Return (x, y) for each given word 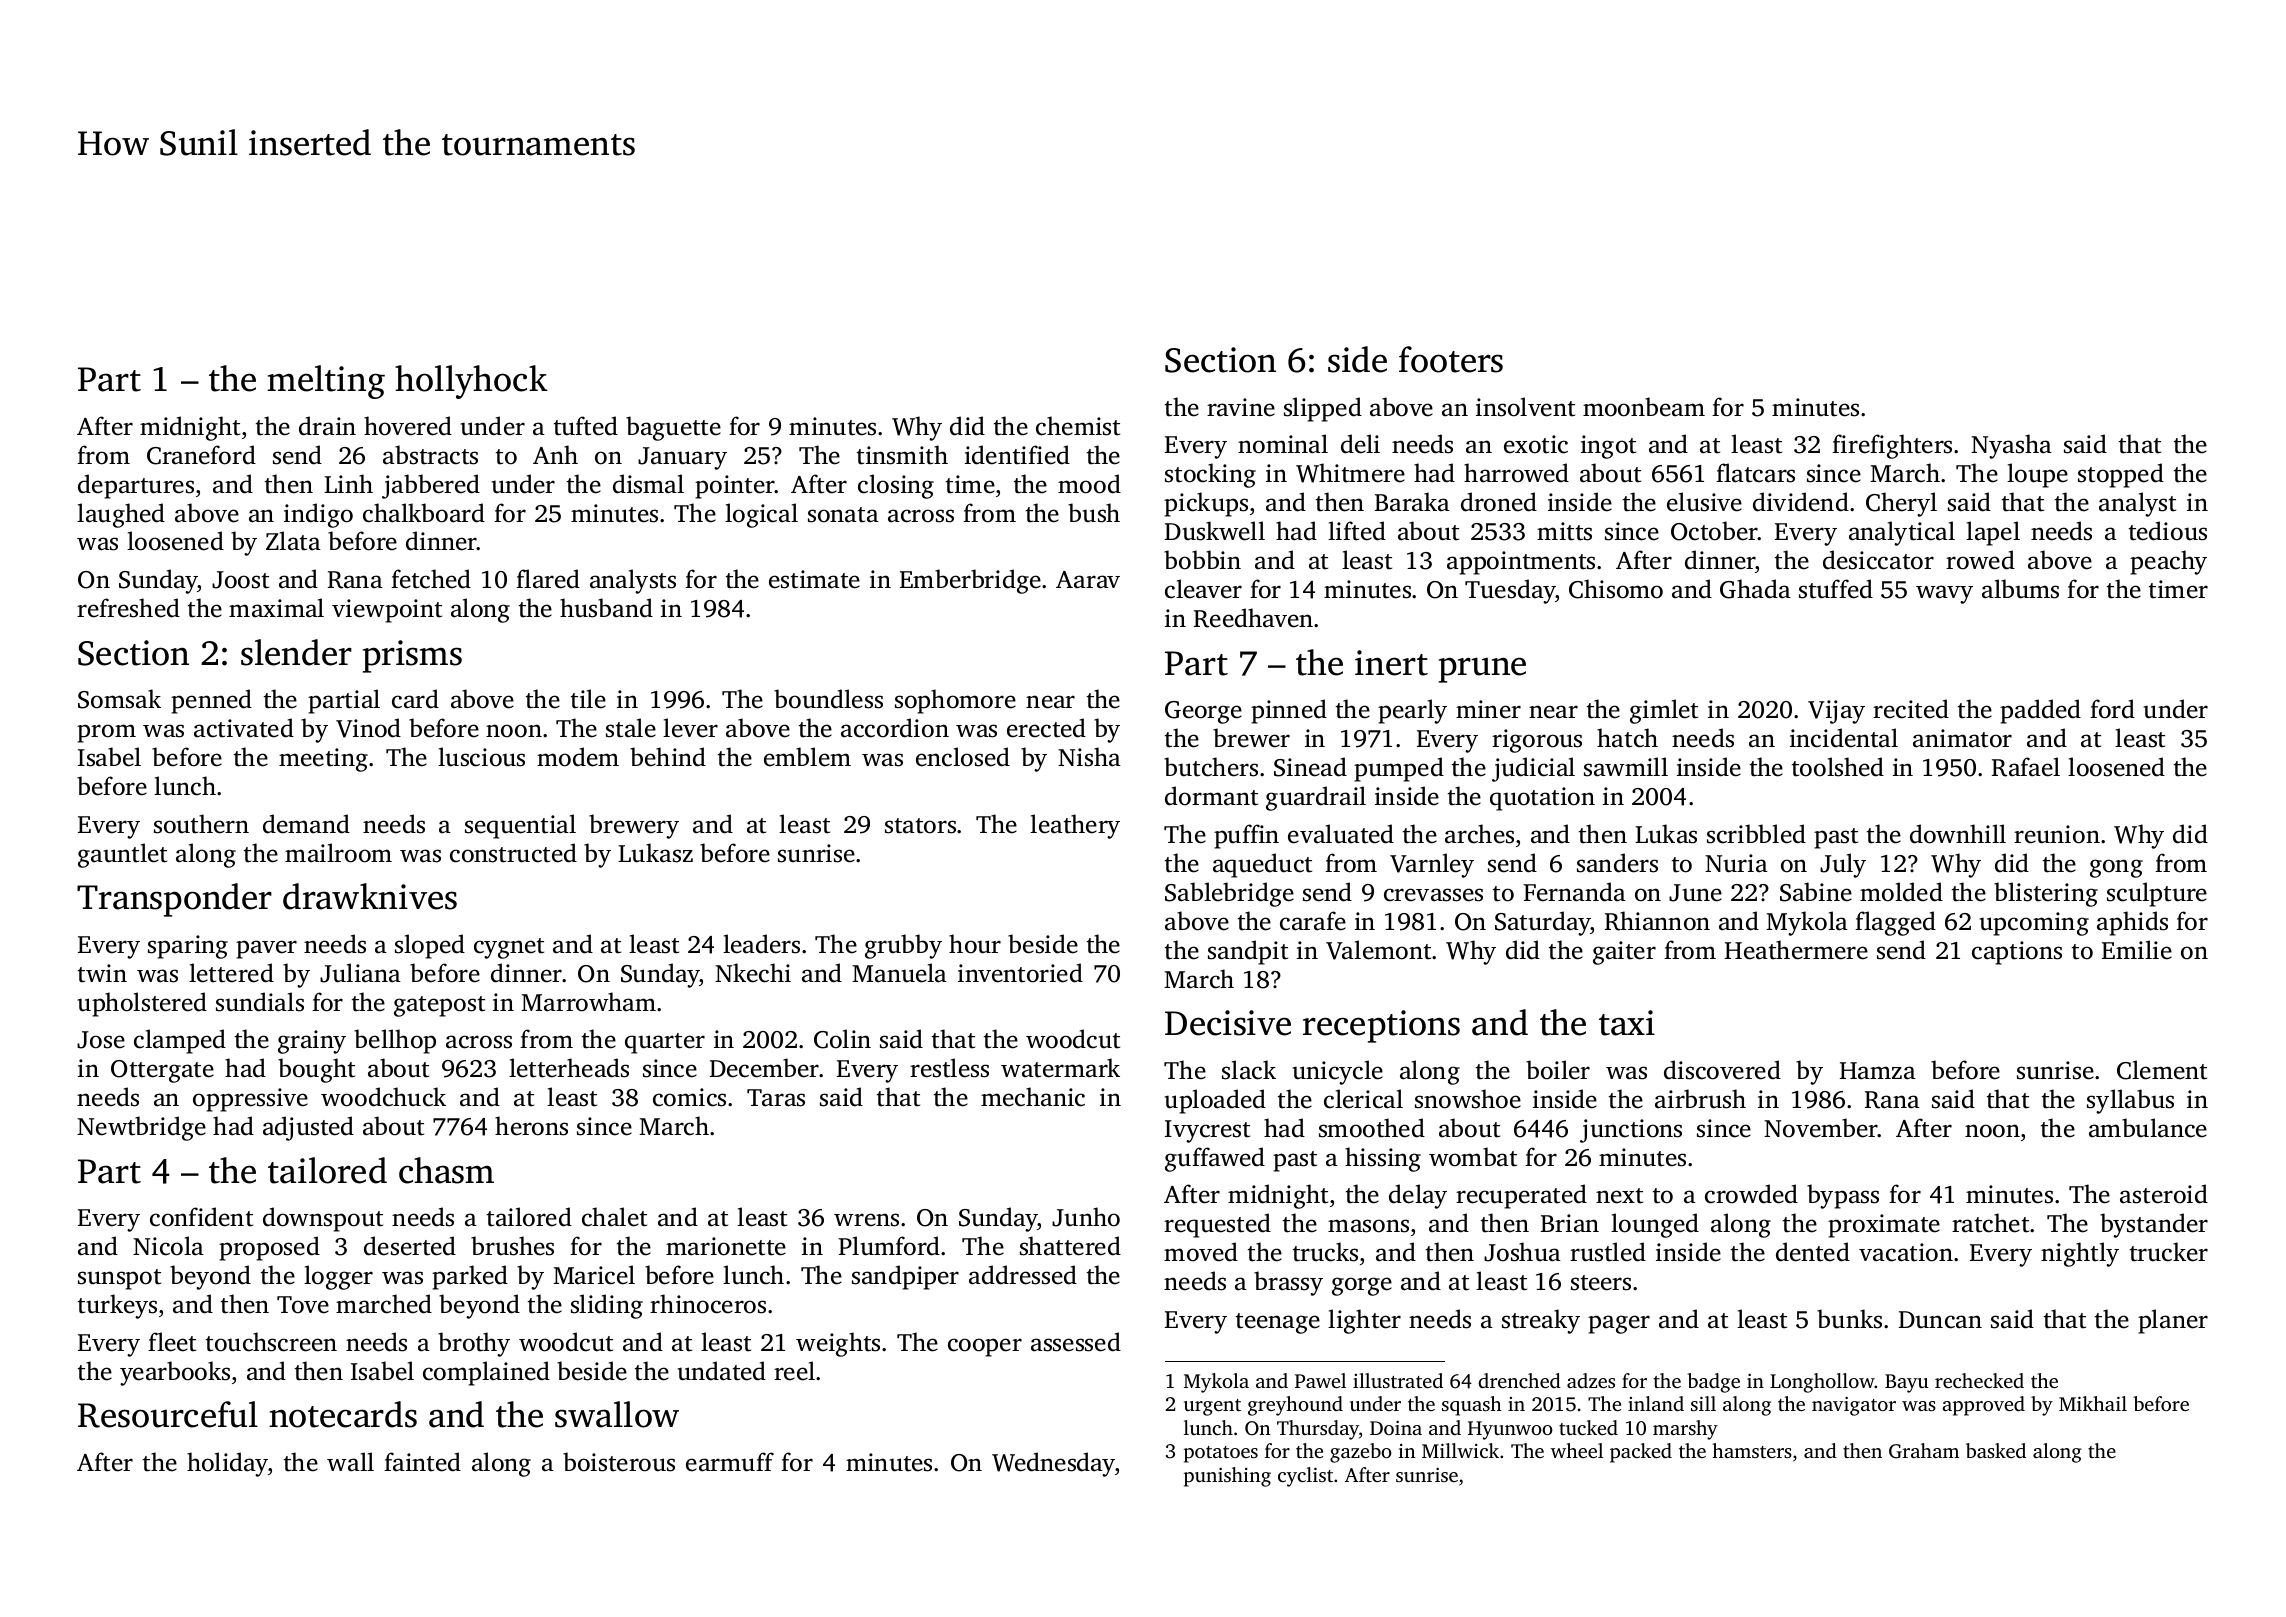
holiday (227, 1464)
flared (548, 579)
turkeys (117, 1306)
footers (1451, 359)
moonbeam (1644, 407)
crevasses (1433, 895)
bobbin (1202, 560)
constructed (513, 853)
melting (326, 382)
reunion (2057, 834)
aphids (2132, 923)
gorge (1362, 1286)
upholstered (142, 1004)
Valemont (1378, 950)
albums (2020, 589)
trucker (2169, 1252)
